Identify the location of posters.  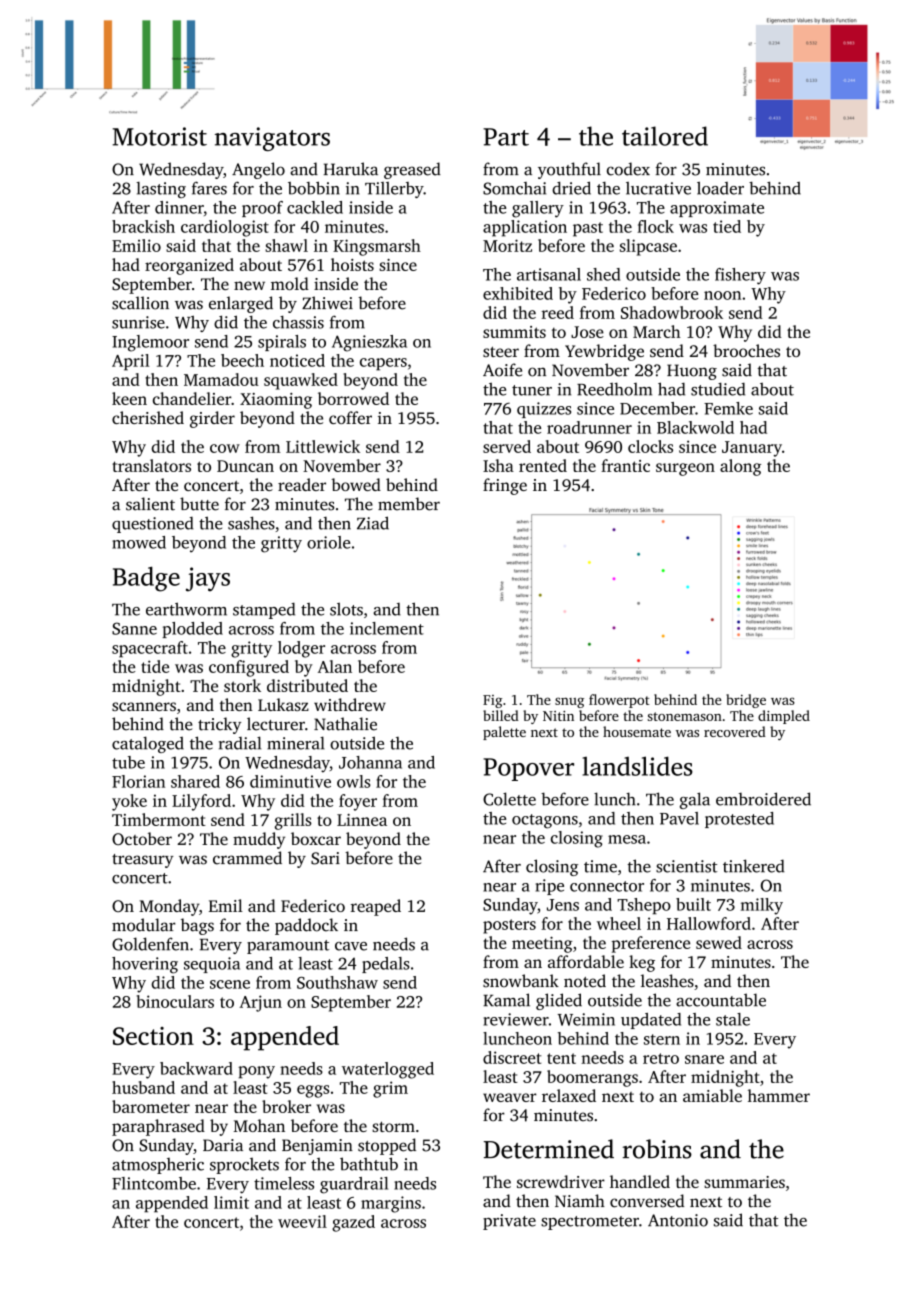
(509, 926).
